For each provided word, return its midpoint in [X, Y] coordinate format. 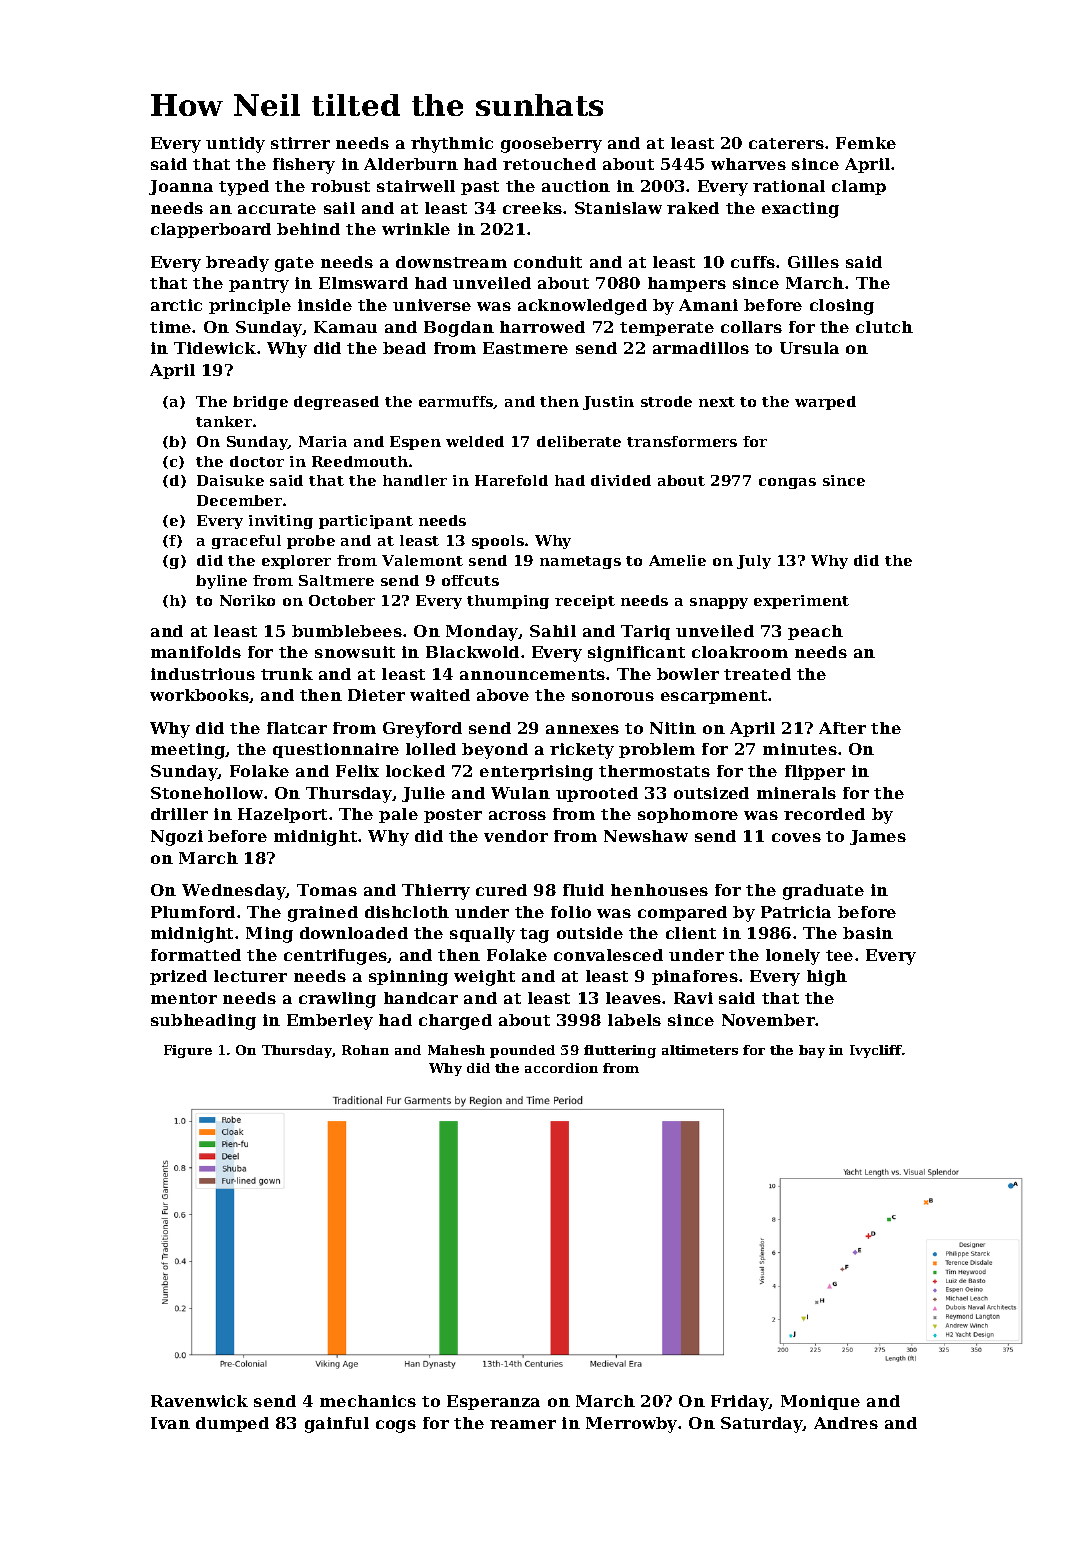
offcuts [470, 580]
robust [340, 186]
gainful [337, 1425]
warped [825, 403]
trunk [287, 674]
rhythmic [452, 145]
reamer [523, 1424]
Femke [866, 143]
